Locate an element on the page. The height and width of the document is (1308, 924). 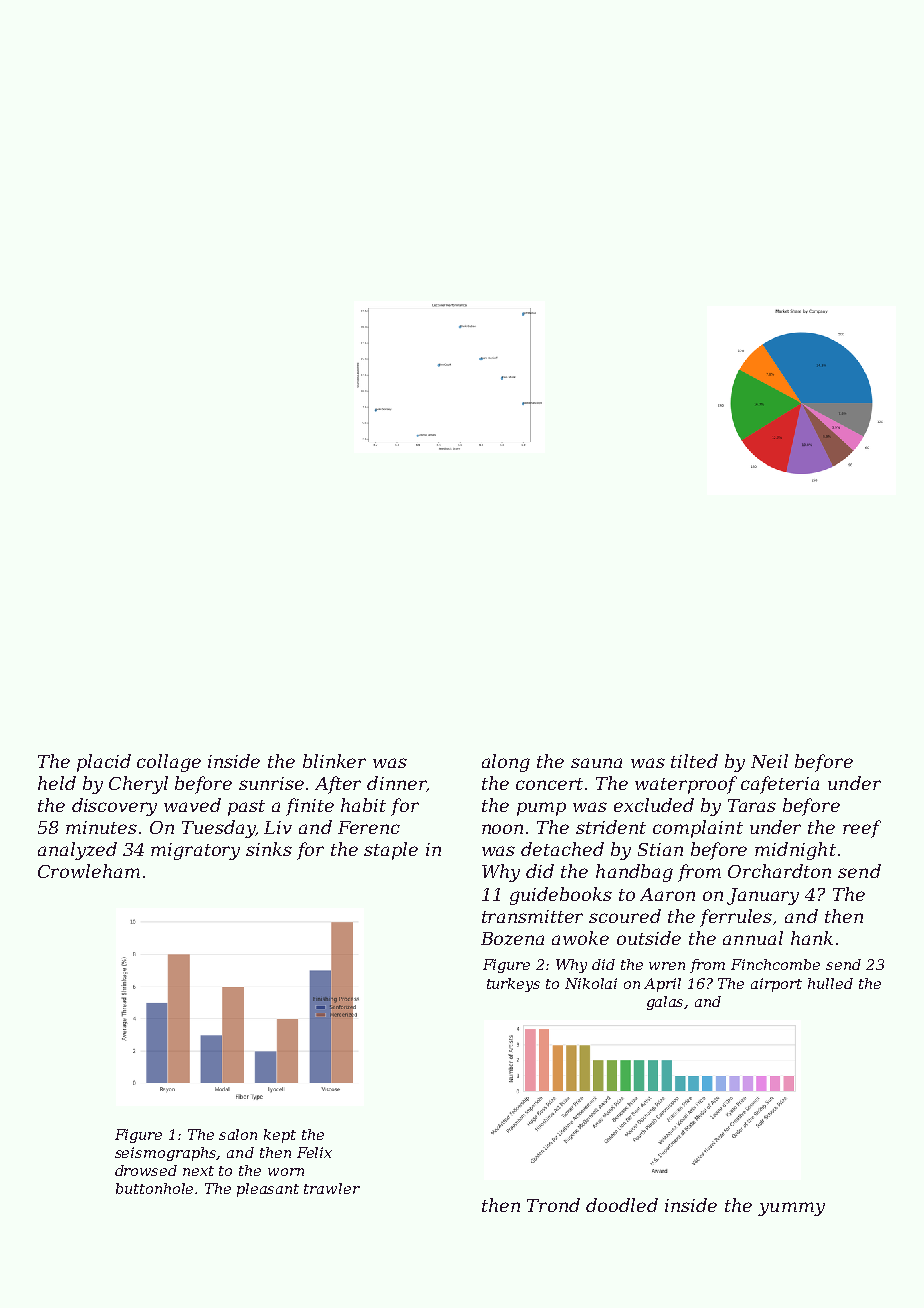
Trond is located at coordinates (553, 1205).
